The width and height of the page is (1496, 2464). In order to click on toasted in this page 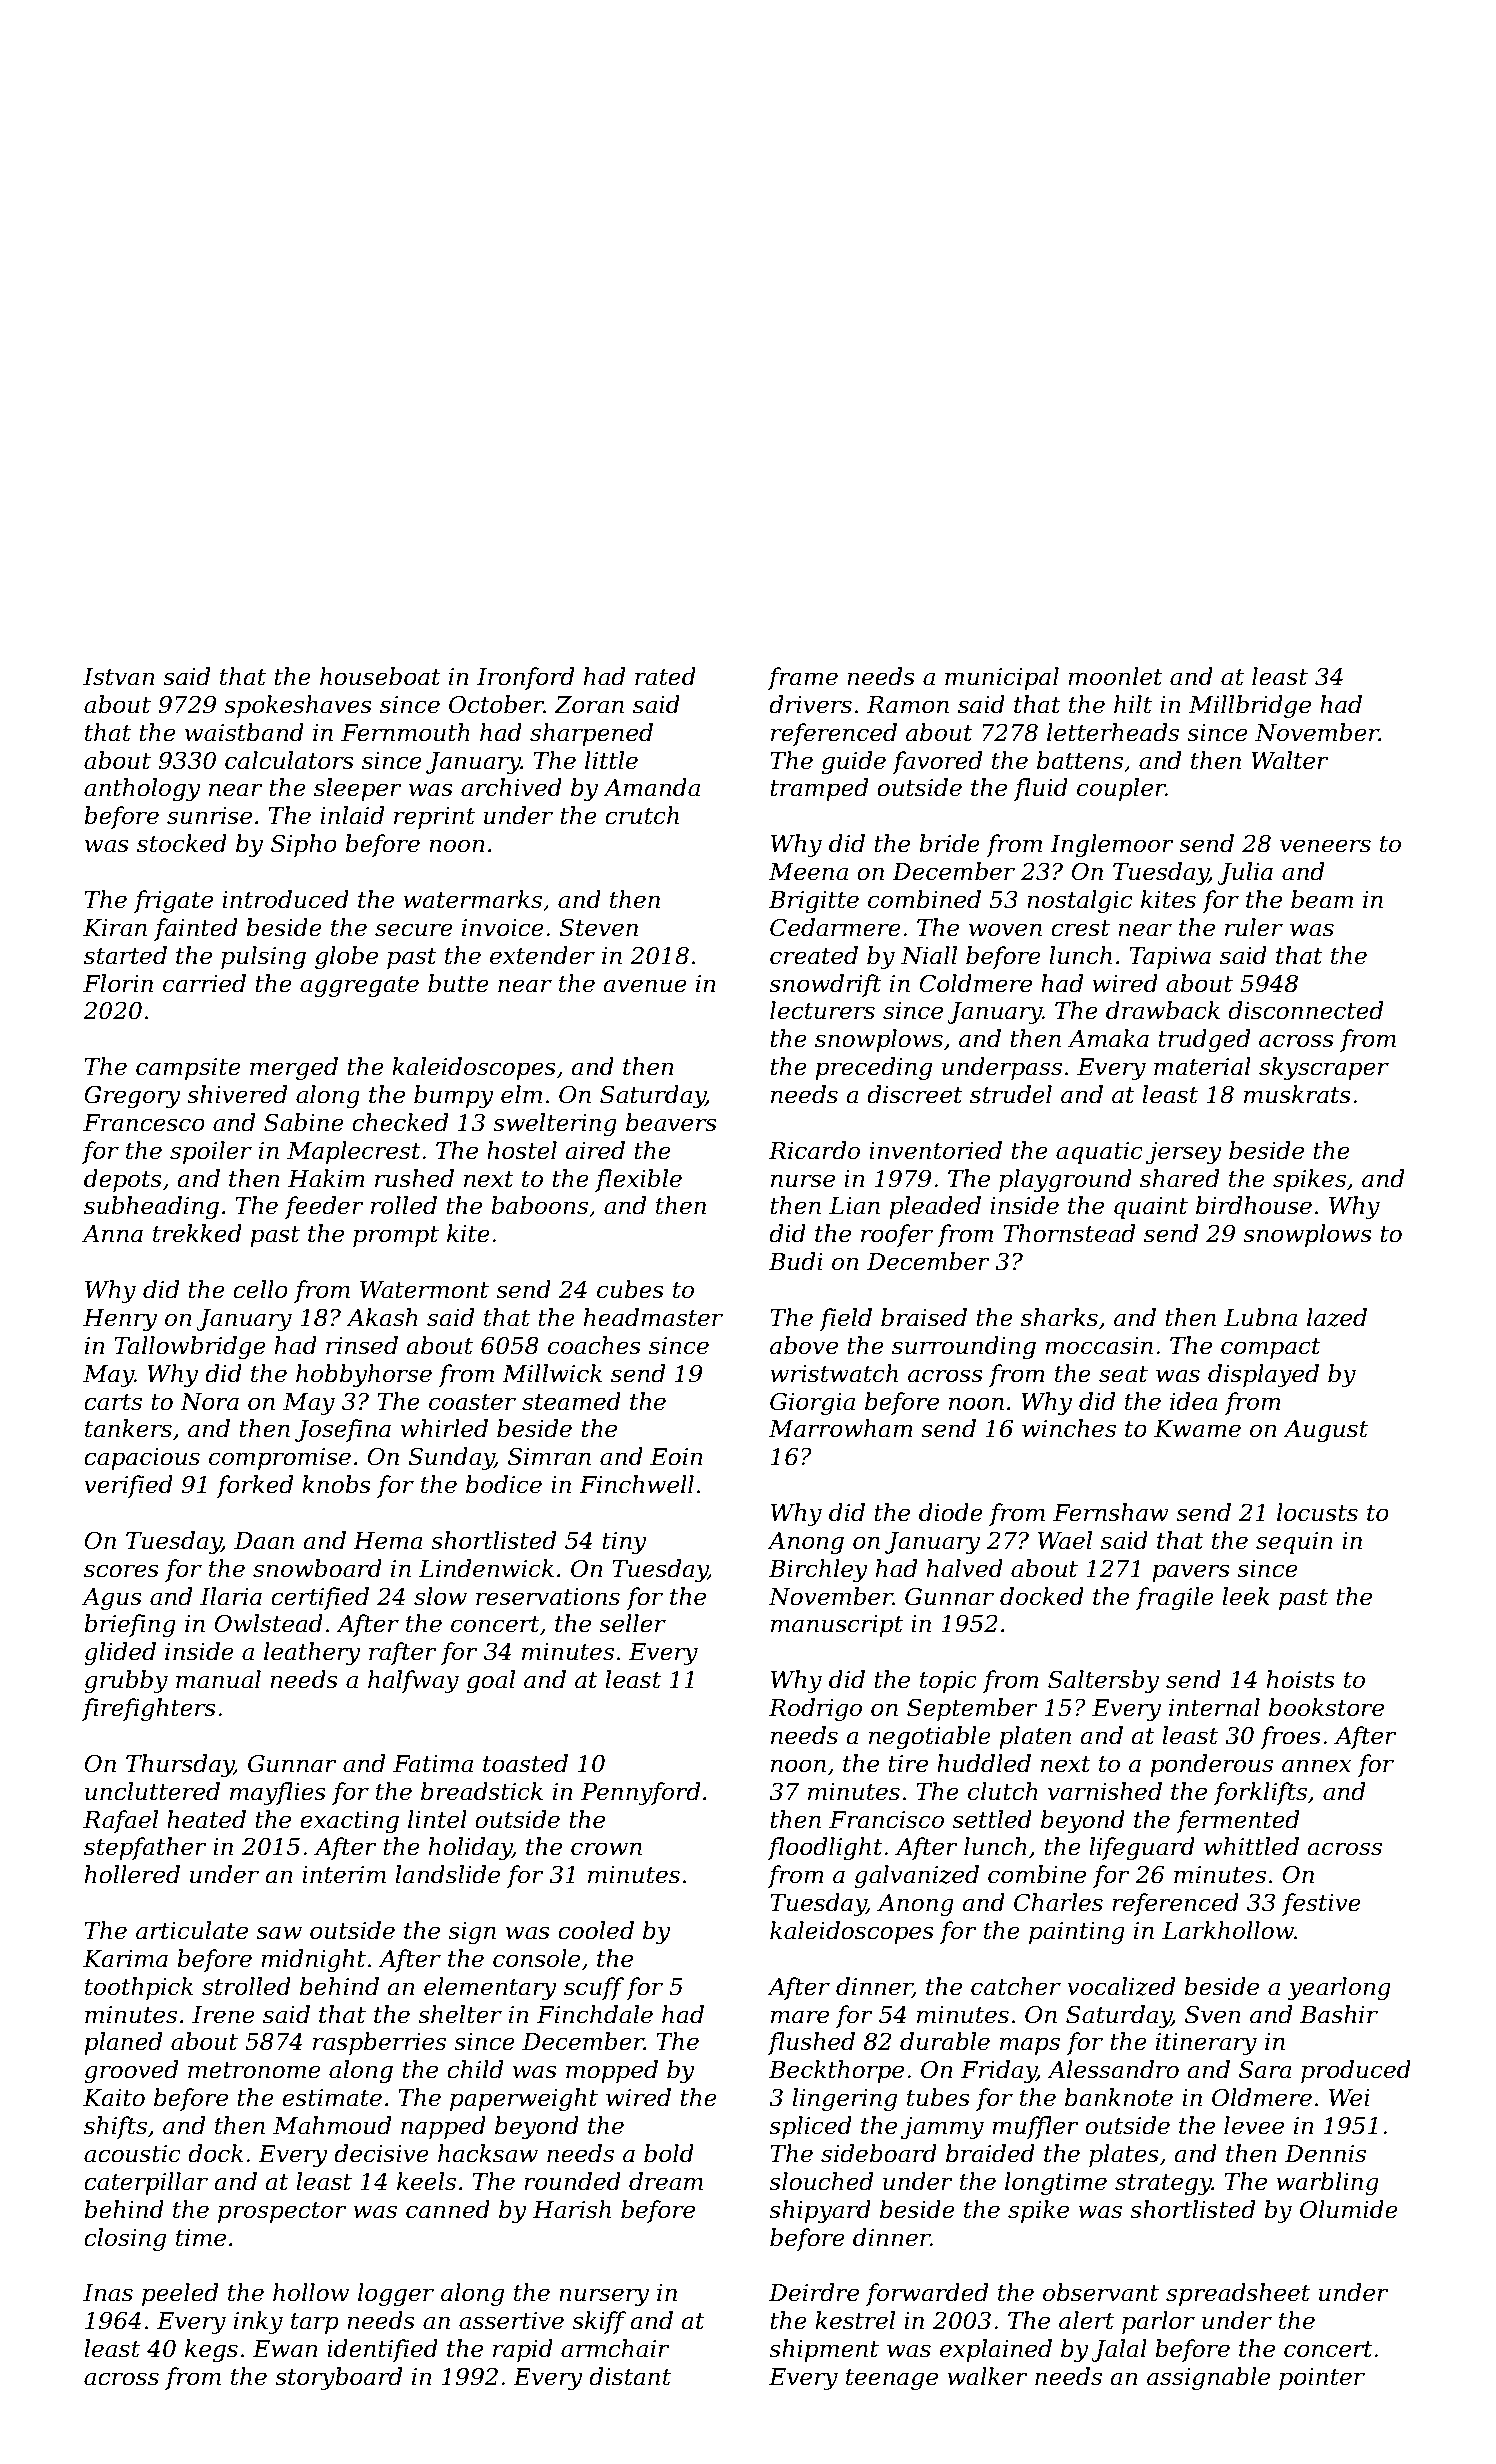, I will do `click(525, 1763)`.
